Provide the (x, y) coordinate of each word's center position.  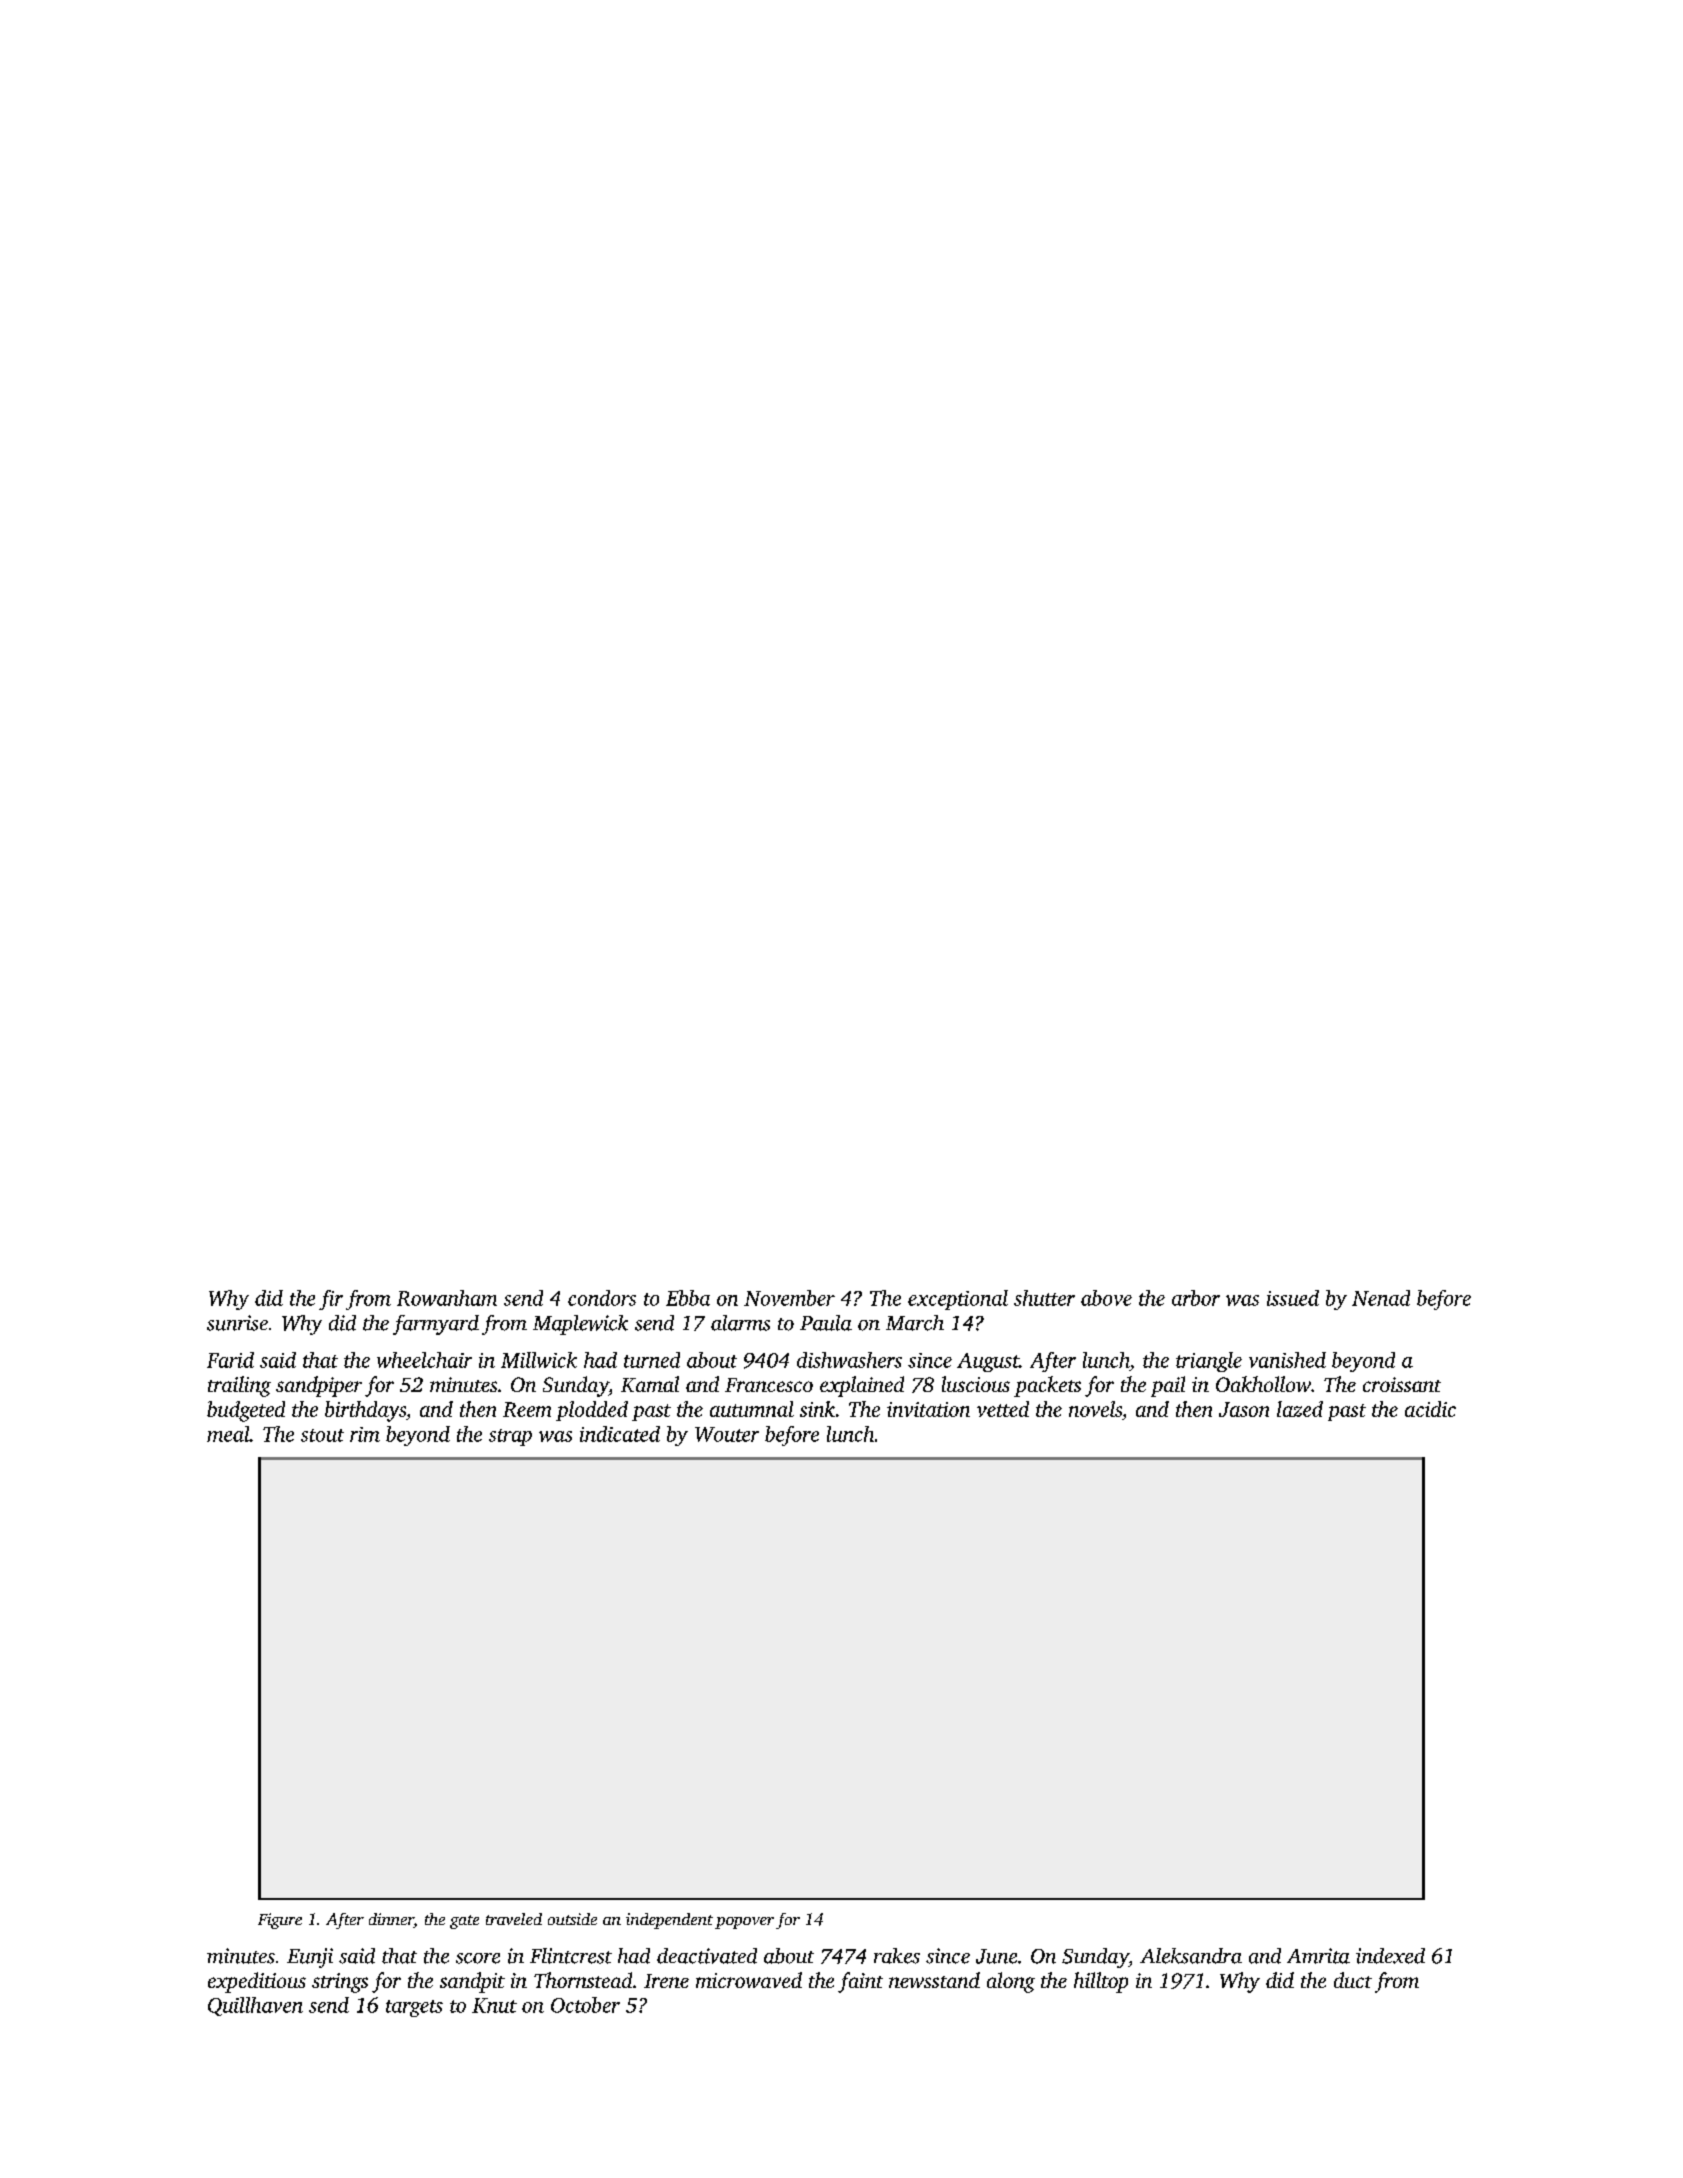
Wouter (727, 1434)
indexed (1390, 1956)
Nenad (1381, 1298)
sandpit (472, 1982)
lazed (1300, 1409)
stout (322, 1435)
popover (744, 1923)
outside (572, 1919)
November (789, 1298)
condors (602, 1298)
